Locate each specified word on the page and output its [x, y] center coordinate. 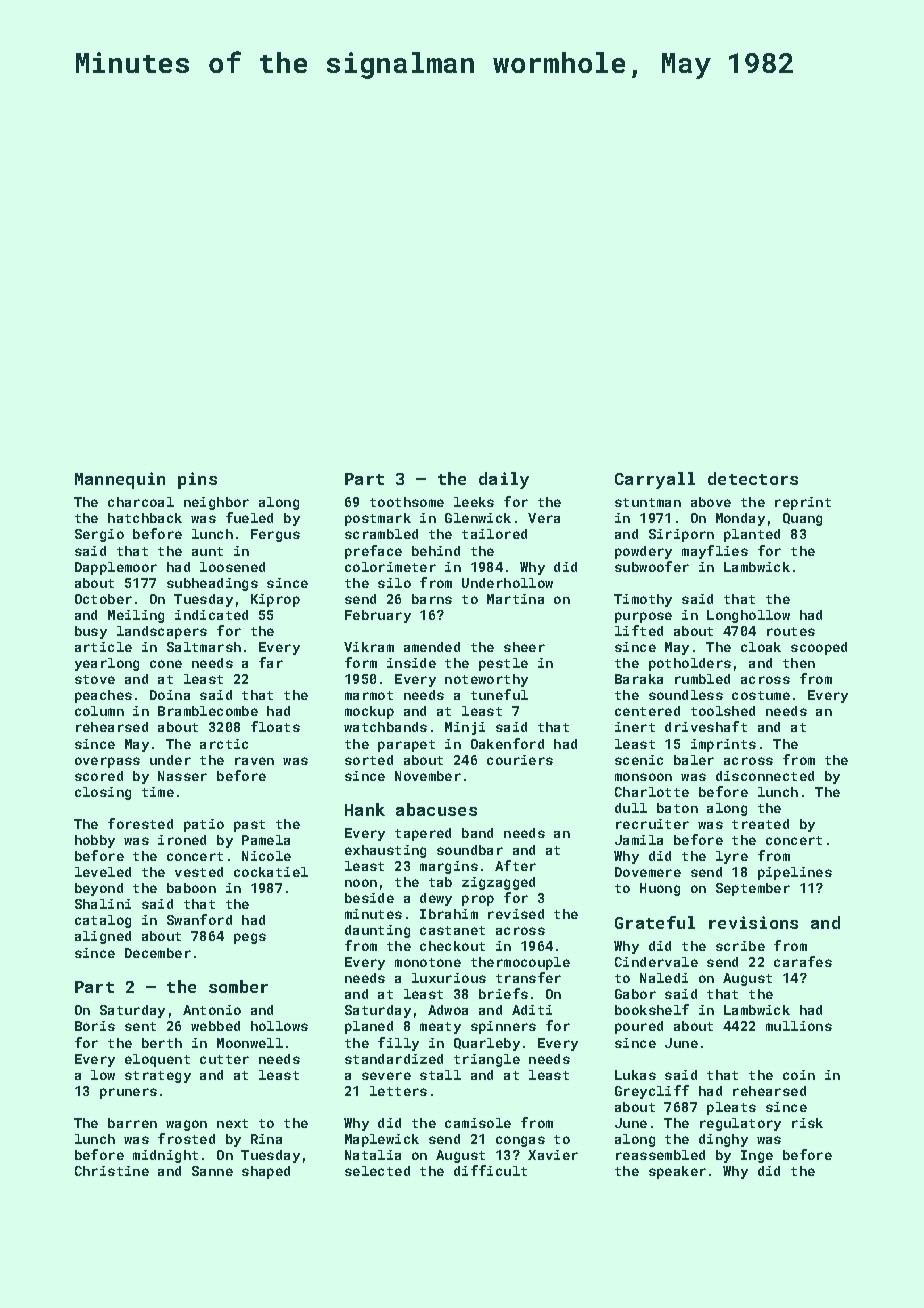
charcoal [141, 502]
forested [140, 823]
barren [132, 1123]
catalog [103, 921]
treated [760, 824]
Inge [757, 1156]
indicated [211, 615]
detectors [753, 478]
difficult [490, 1170]
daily [504, 480]
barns [432, 599]
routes [791, 631]
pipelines [795, 873]
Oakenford [507, 743]
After [515, 865]
